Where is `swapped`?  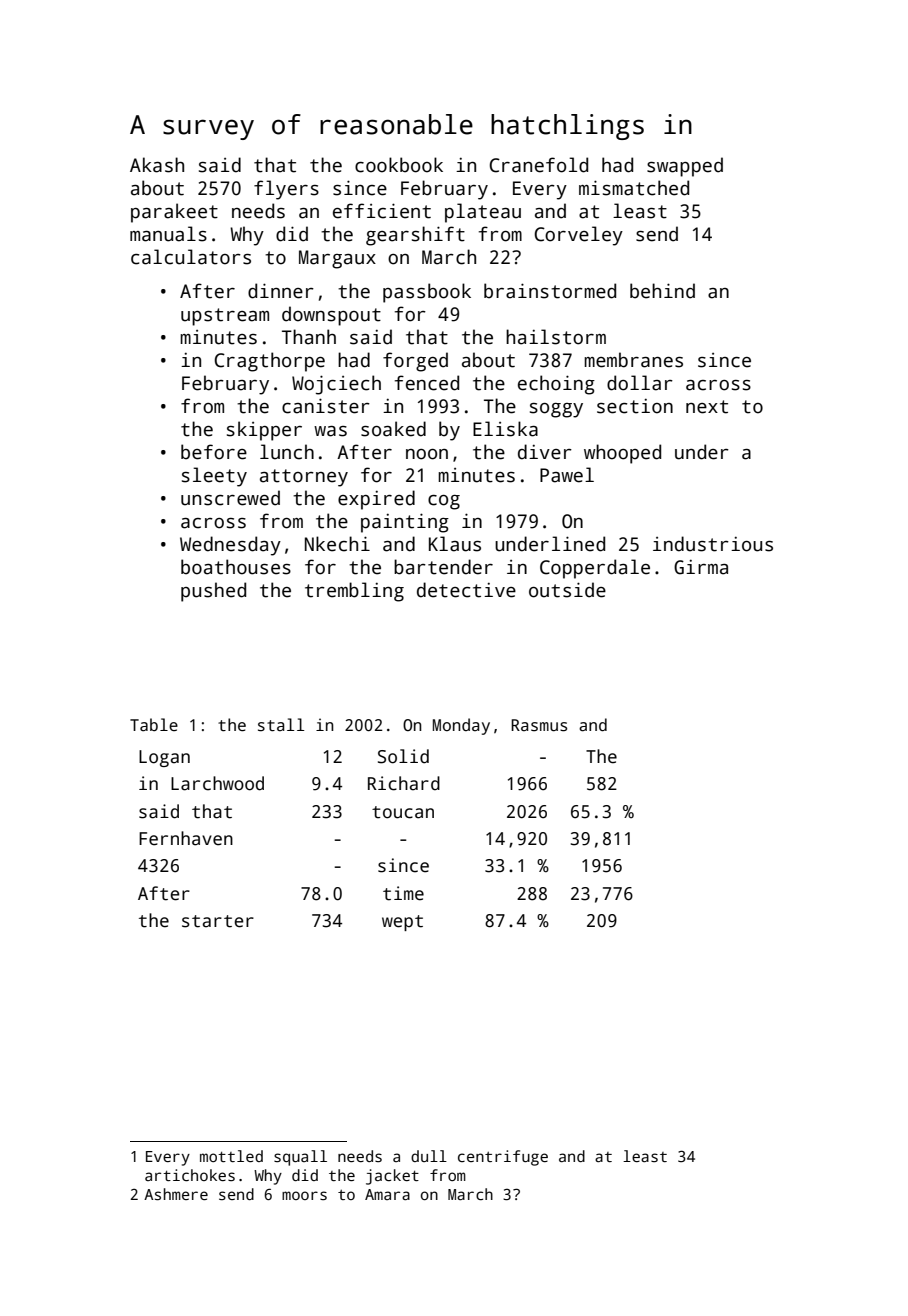 swapped is located at coordinates (685, 167).
